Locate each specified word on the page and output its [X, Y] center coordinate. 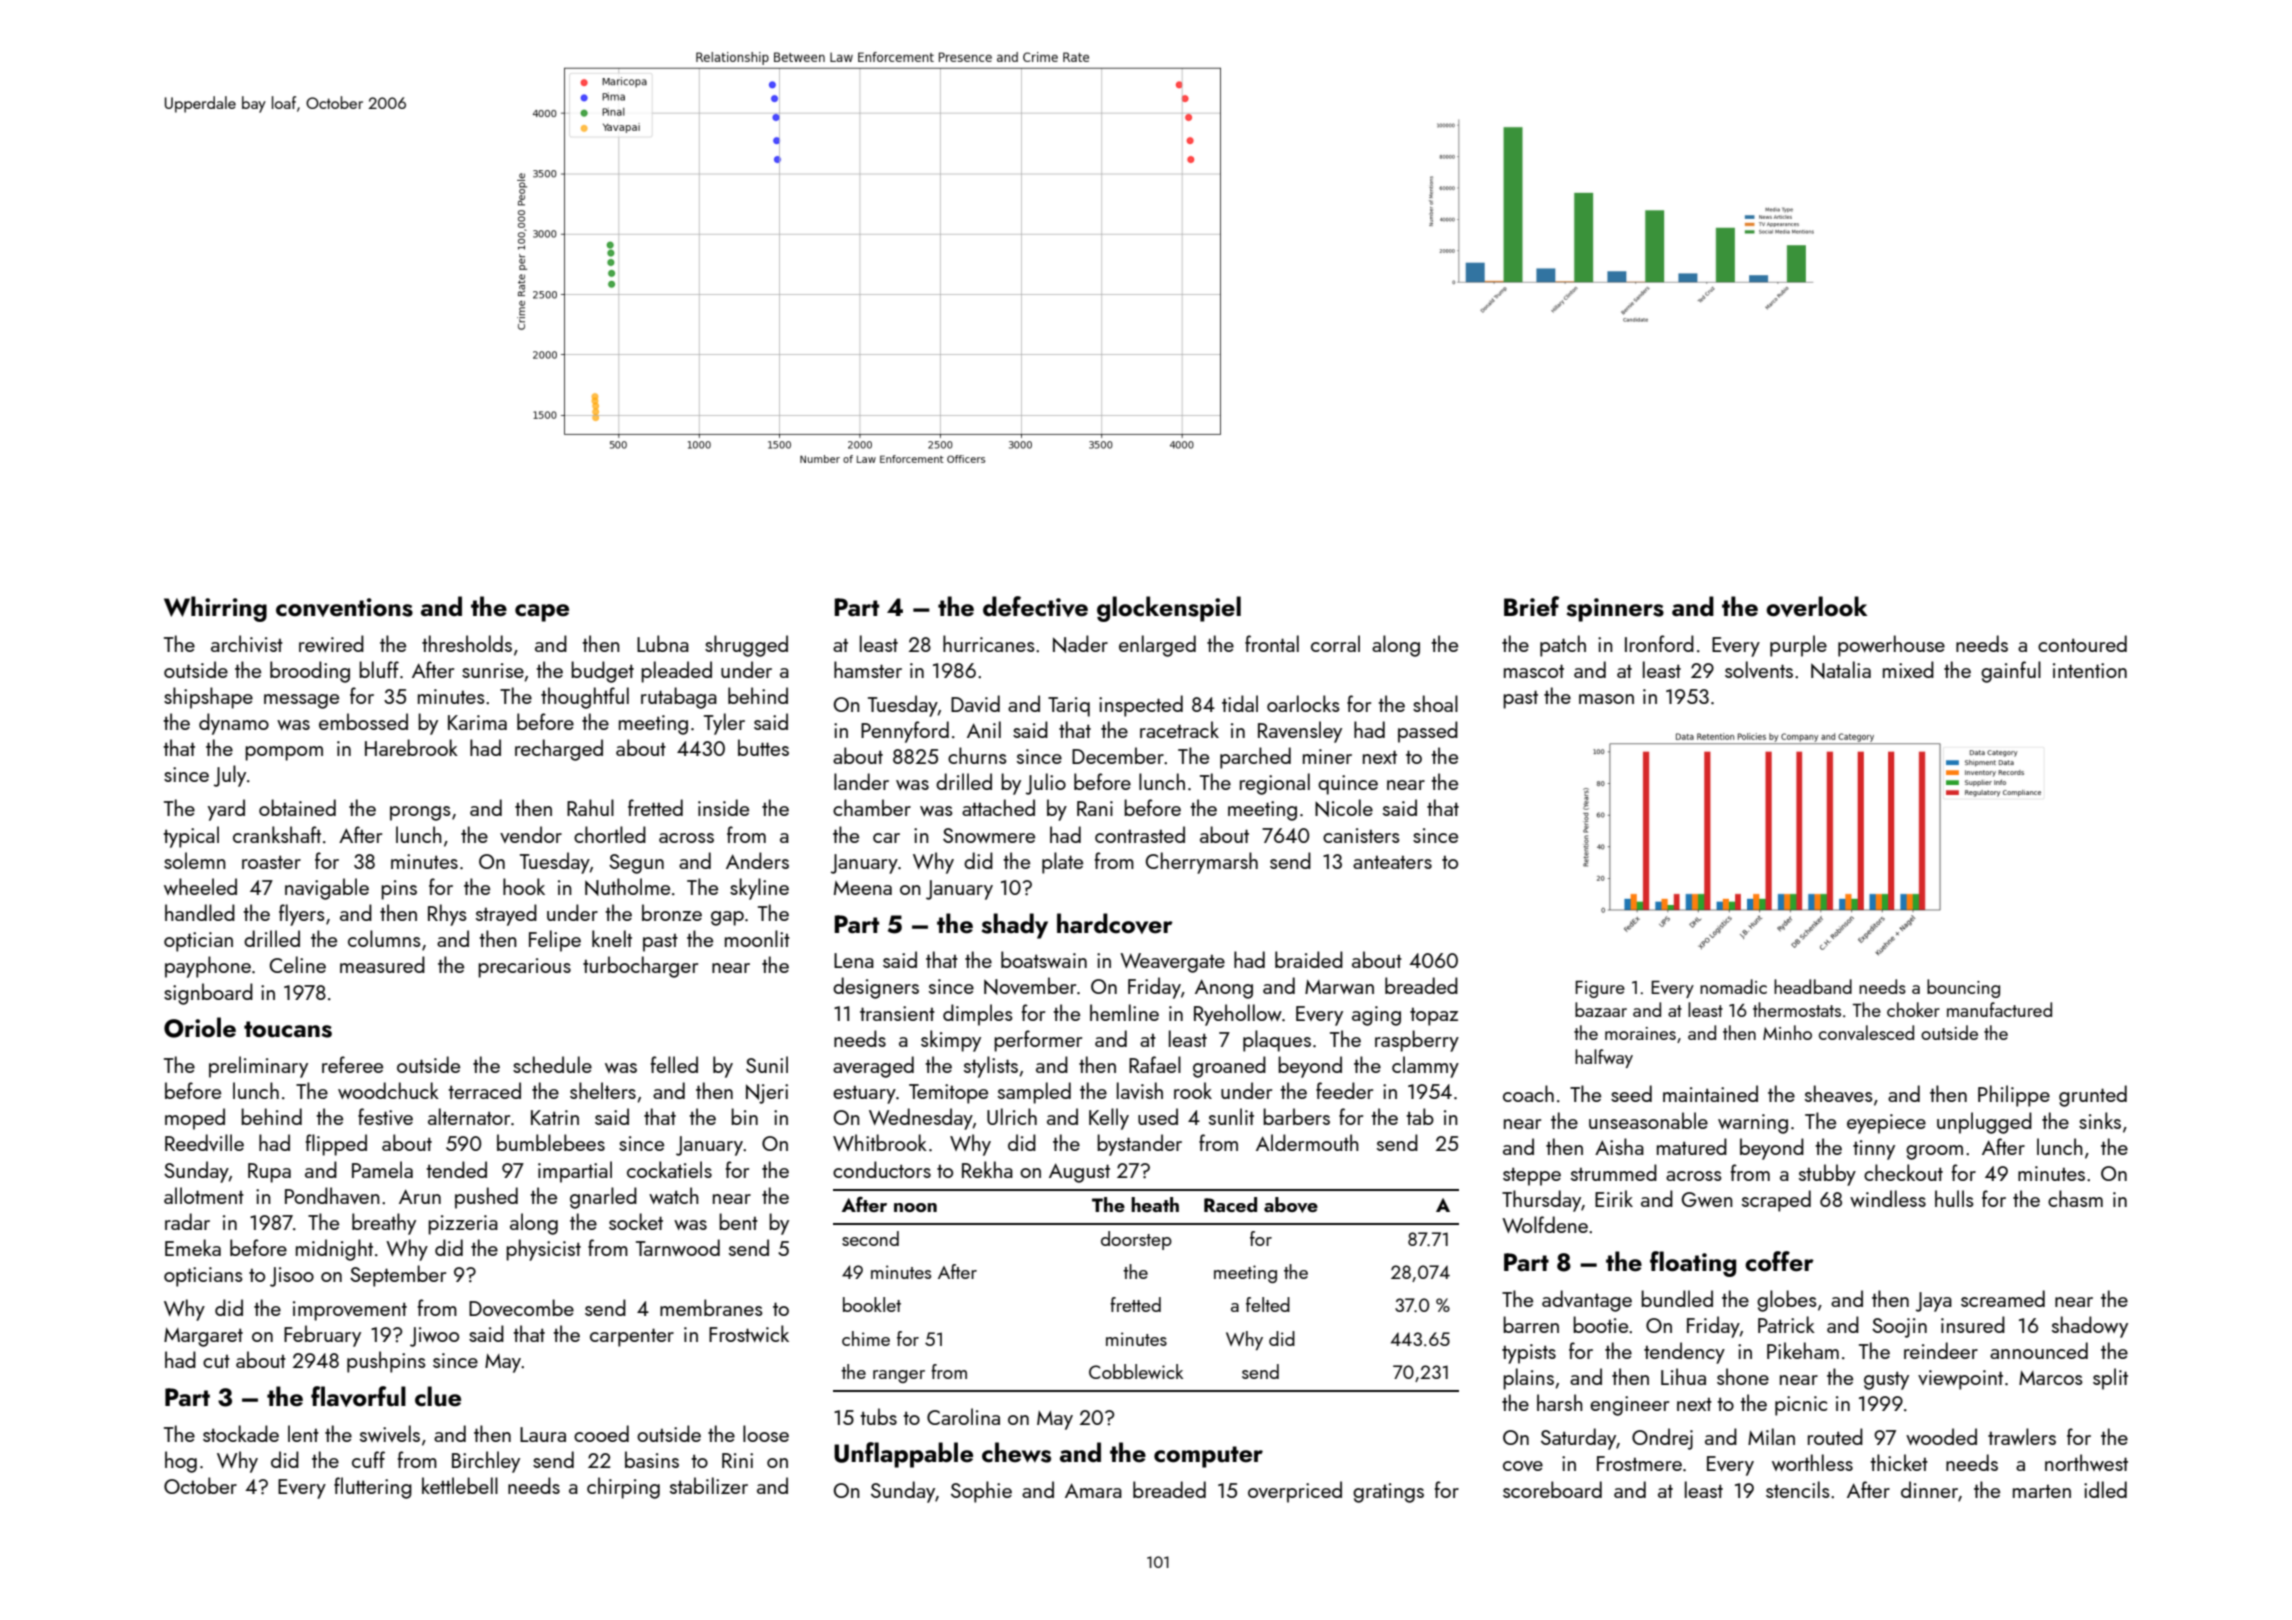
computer [1208, 1457]
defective [1035, 606]
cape [542, 613]
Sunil [767, 1064]
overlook [1817, 606]
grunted [2093, 1096]
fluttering [373, 1488]
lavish [1140, 1090]
